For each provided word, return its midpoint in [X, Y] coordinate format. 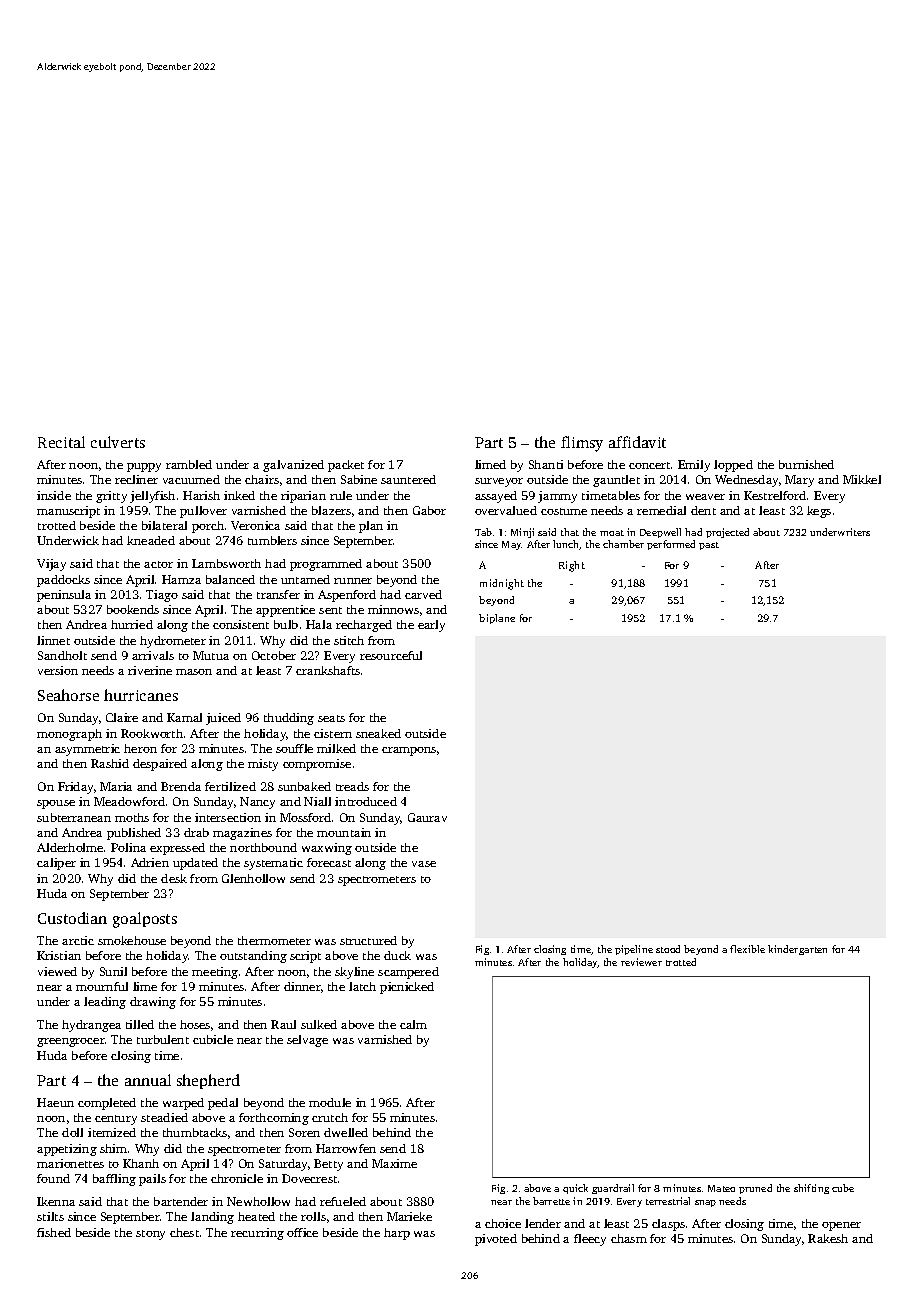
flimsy [582, 444]
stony [150, 1235]
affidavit [637, 442]
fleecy [590, 1240]
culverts [118, 442]
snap [705, 1203]
